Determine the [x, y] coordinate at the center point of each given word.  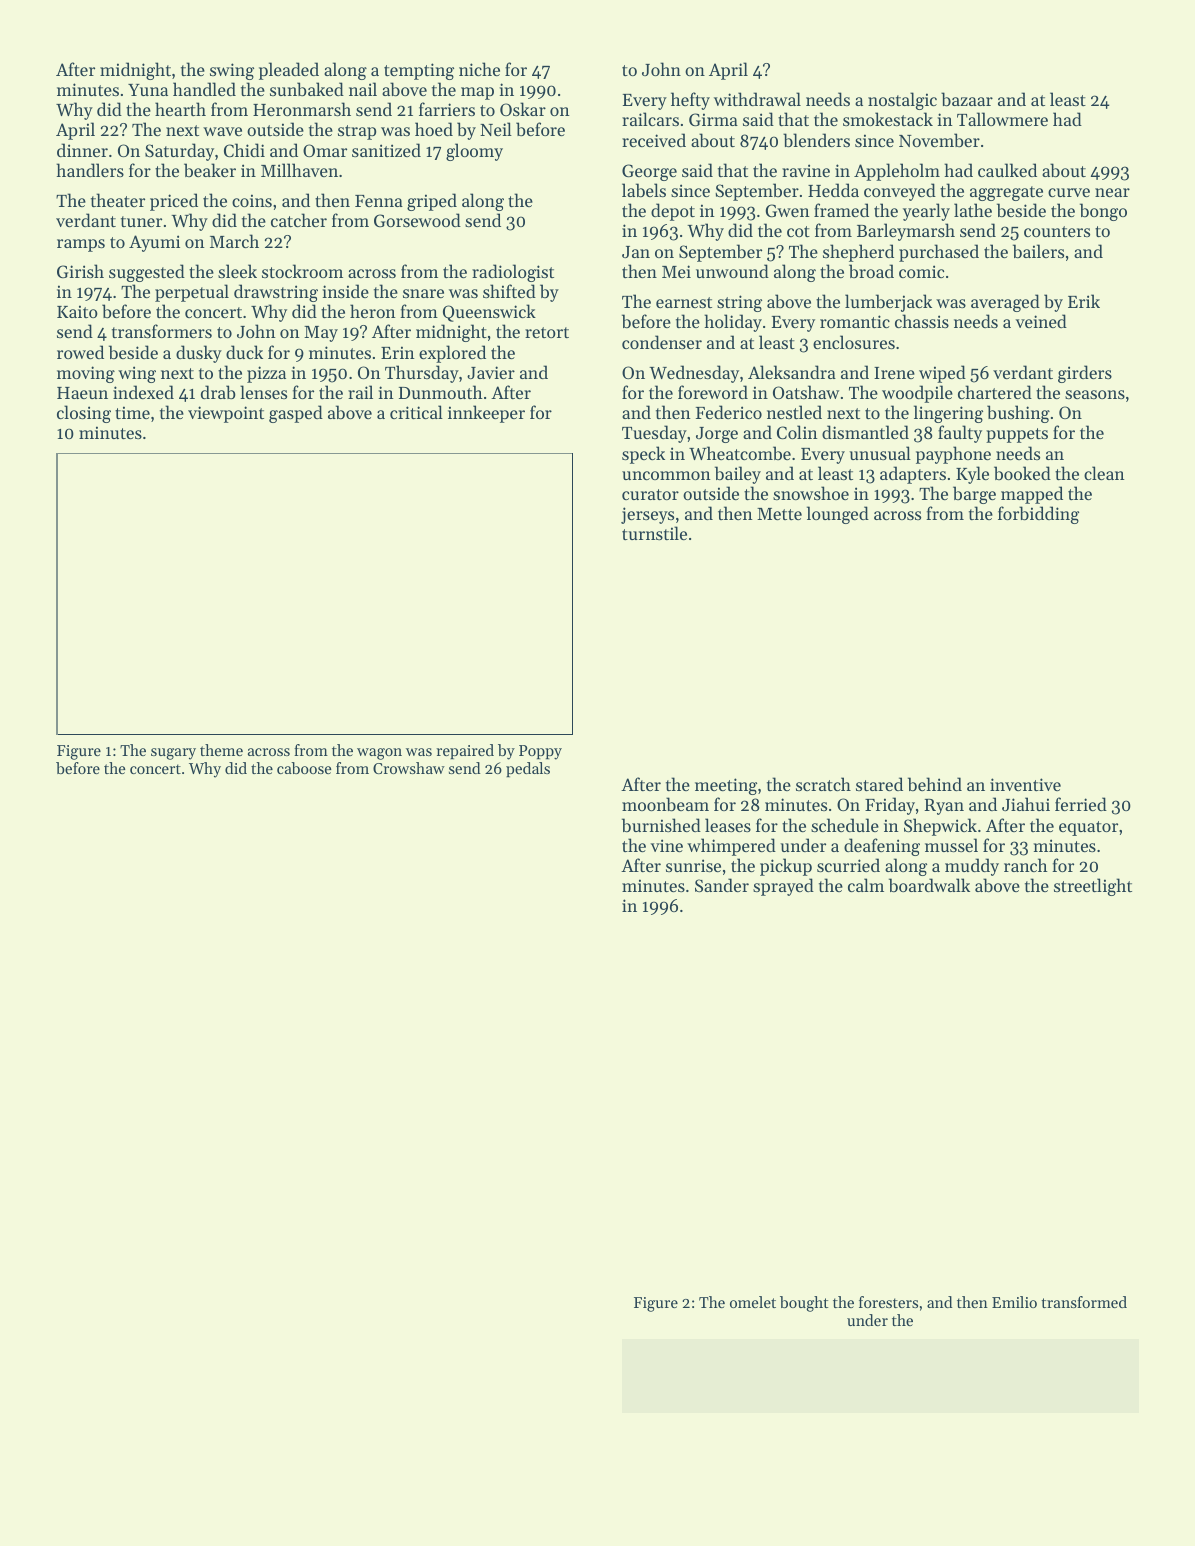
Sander [722, 885]
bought [804, 1304]
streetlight [1093, 887]
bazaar [967, 99]
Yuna [148, 90]
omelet [753, 1302]
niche [479, 69]
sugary [173, 754]
